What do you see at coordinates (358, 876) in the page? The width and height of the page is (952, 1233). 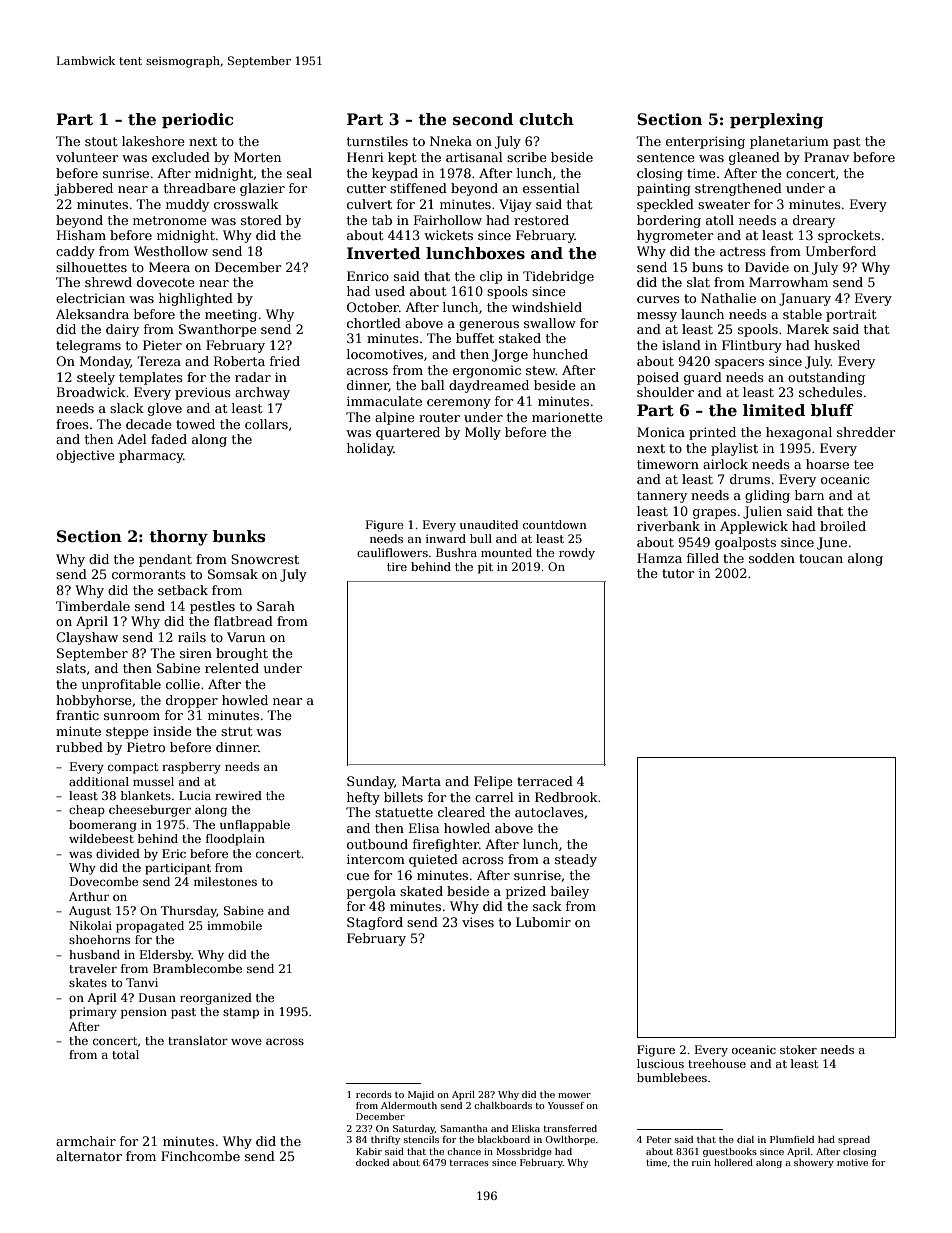 I see `cue` at bounding box center [358, 876].
